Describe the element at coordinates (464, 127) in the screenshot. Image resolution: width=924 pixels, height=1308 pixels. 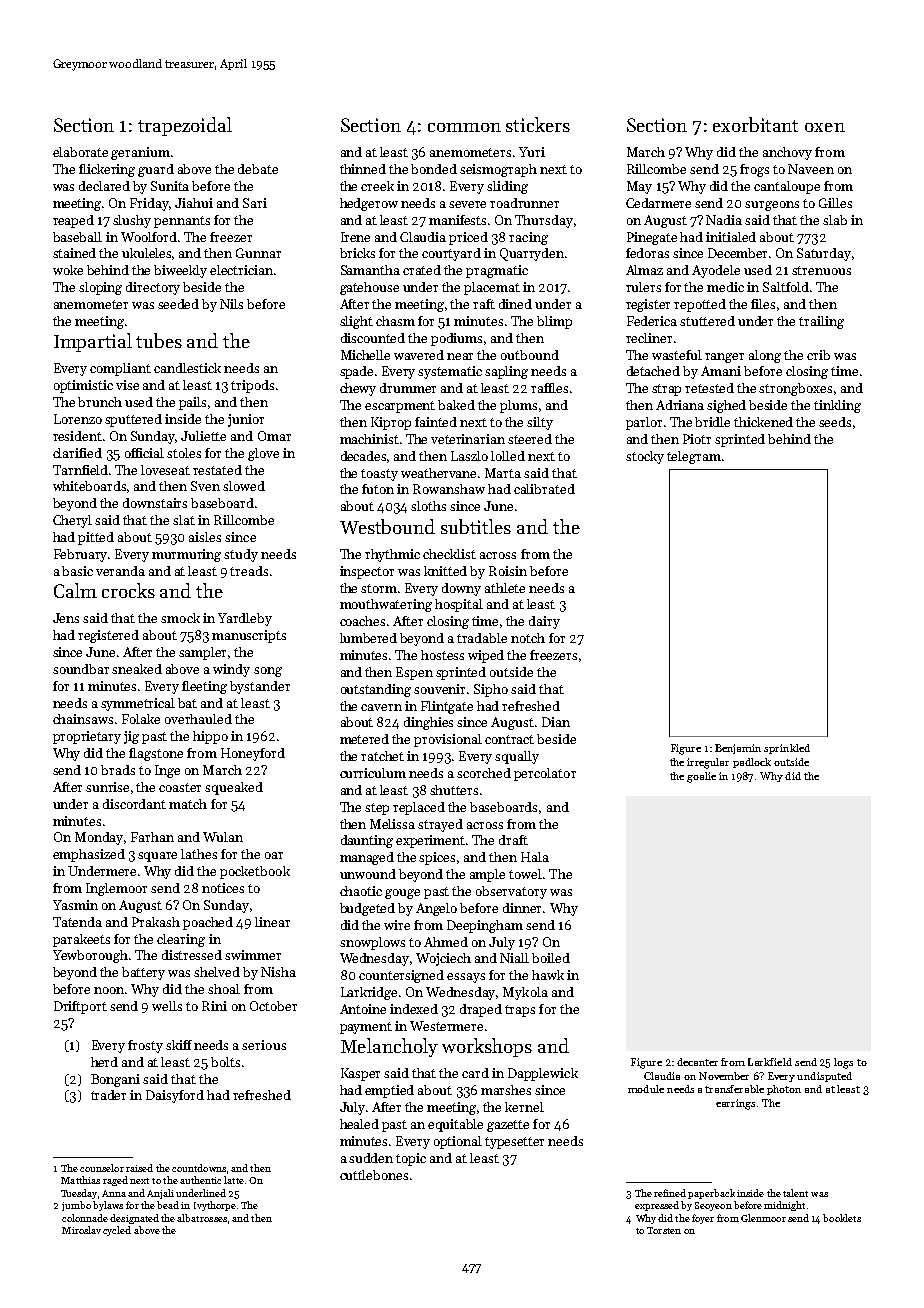
I see `common` at that location.
